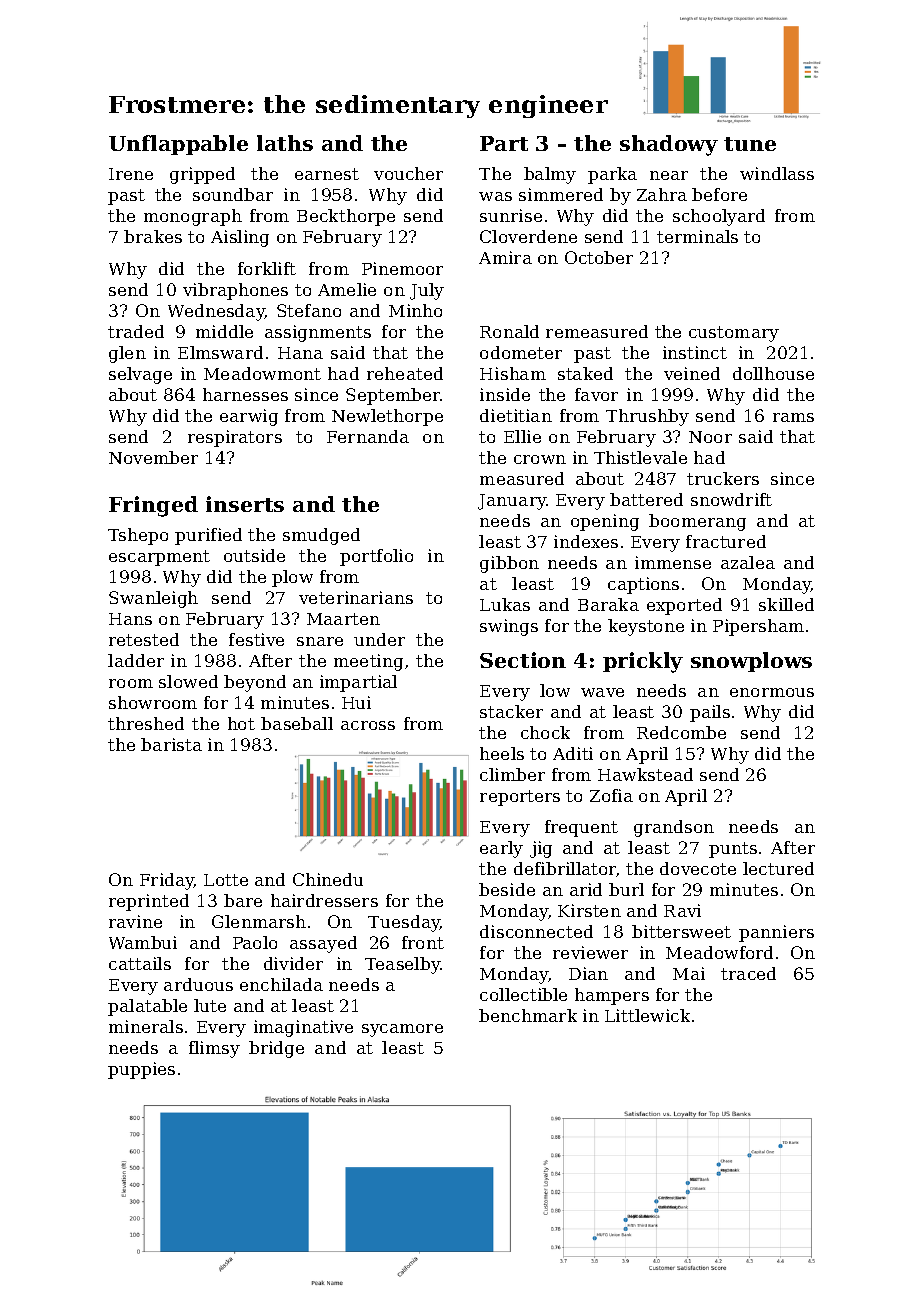 This image has width=924, height=1308. What do you see at coordinates (281, 984) in the image?
I see `enchilada` at bounding box center [281, 984].
